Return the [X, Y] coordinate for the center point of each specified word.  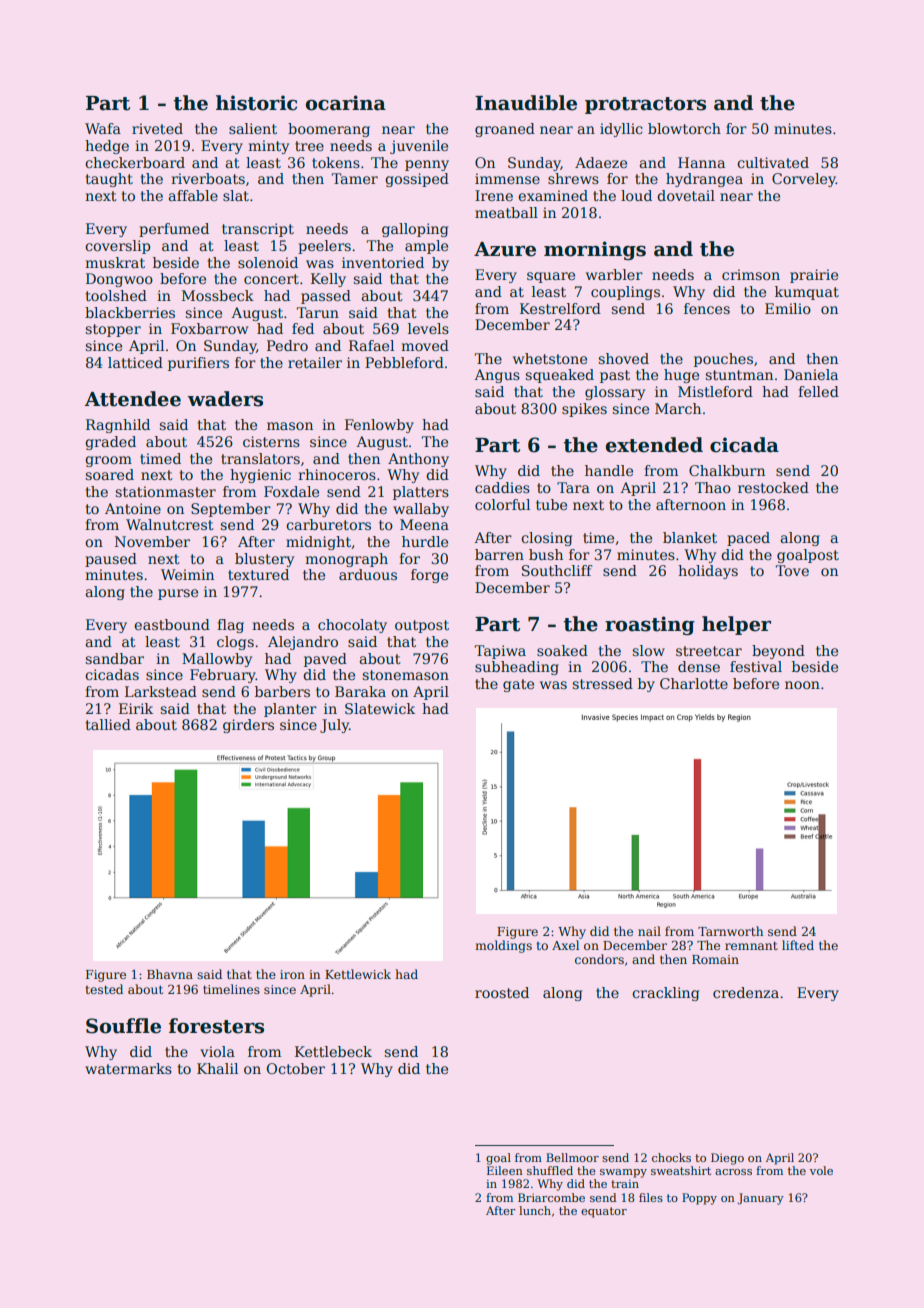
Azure [505, 249]
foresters [216, 1026]
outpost [422, 626]
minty [268, 147]
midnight [318, 543]
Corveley [804, 180]
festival [756, 666]
